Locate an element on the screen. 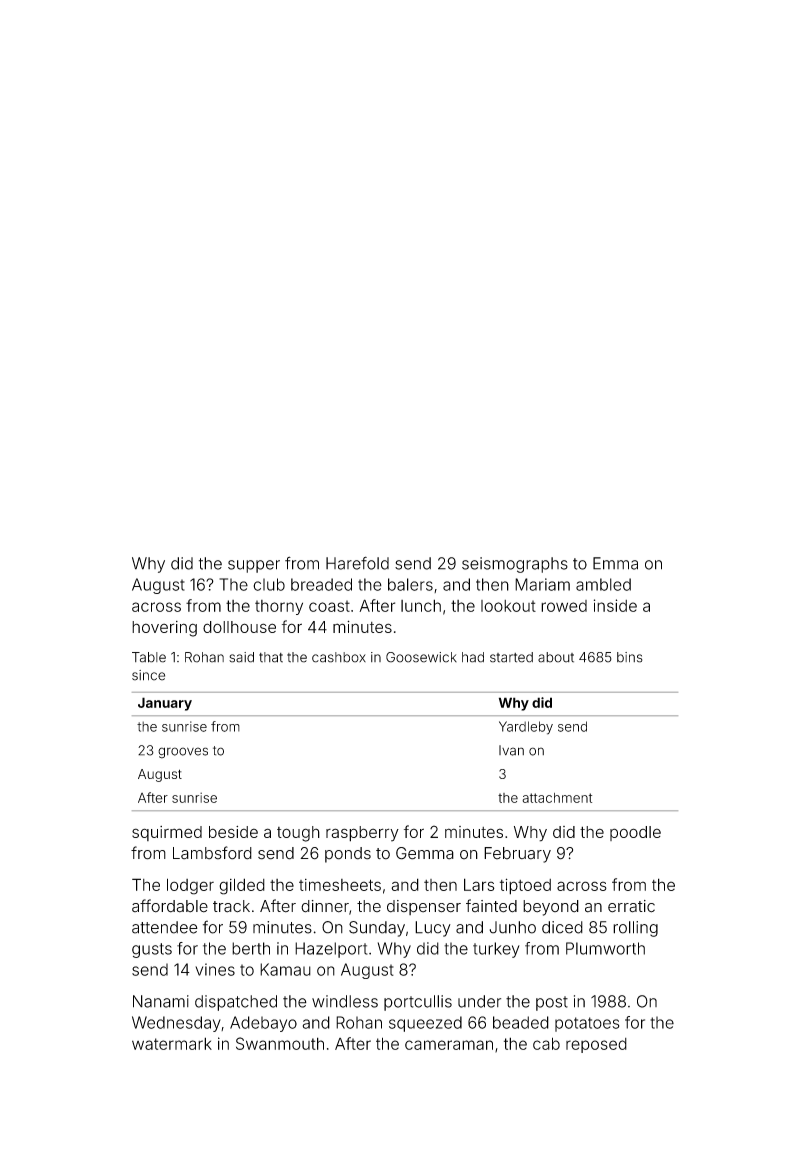  cameraman is located at coordinates (449, 1045).
